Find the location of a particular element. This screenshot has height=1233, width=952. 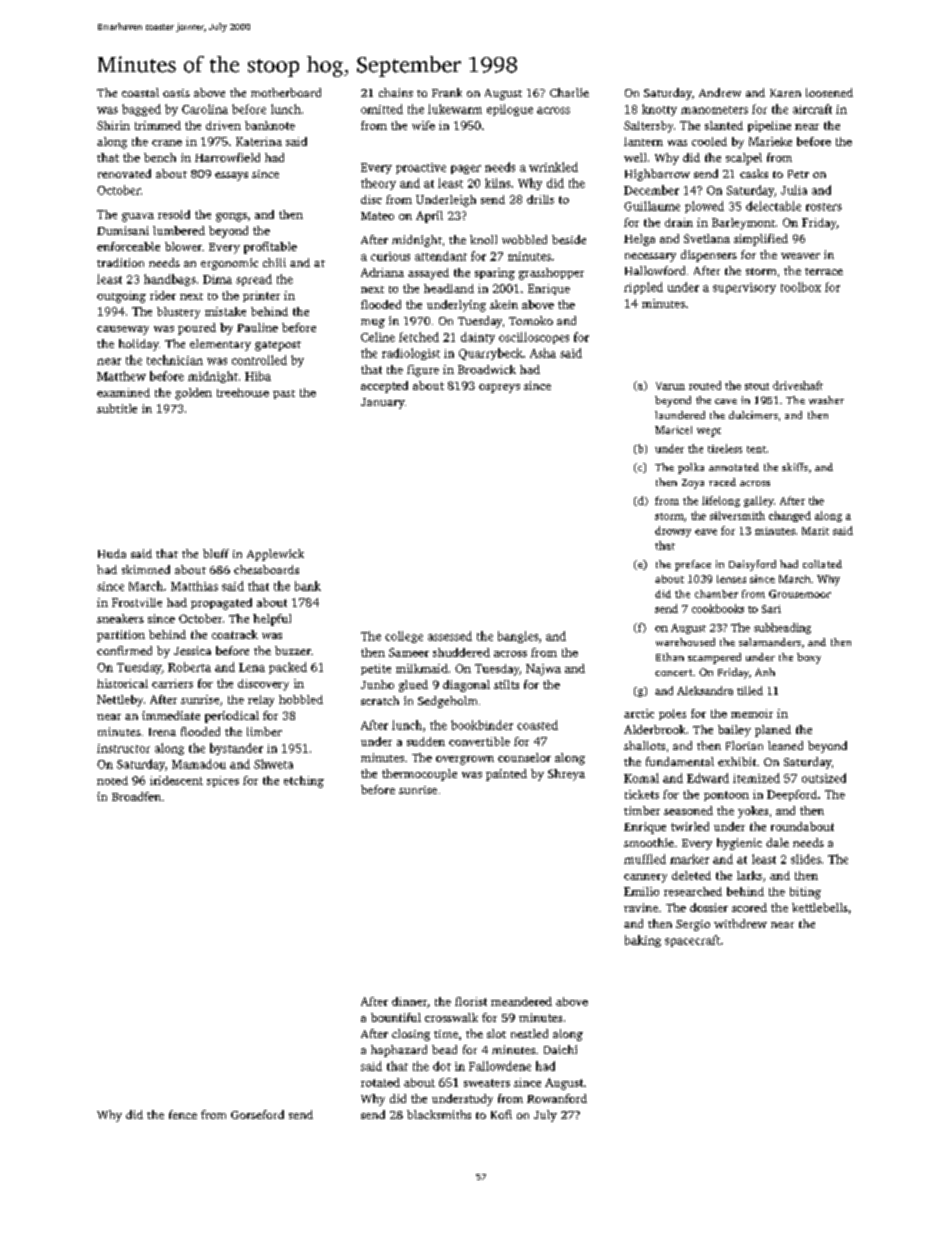

Katerina is located at coordinates (259, 141).
